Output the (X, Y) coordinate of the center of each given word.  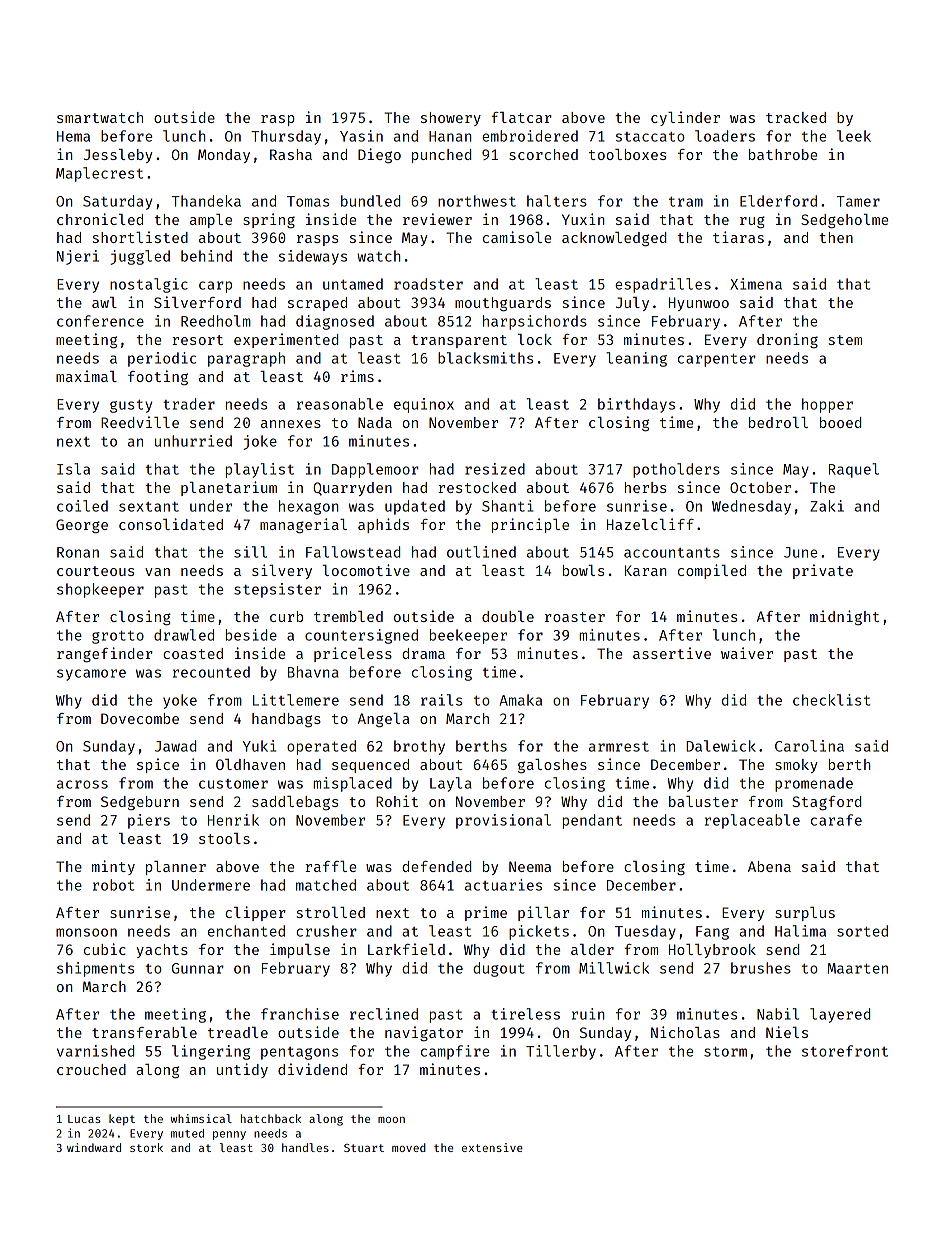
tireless (525, 1014)
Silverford (197, 302)
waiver (747, 653)
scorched (543, 154)
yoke (180, 701)
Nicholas (685, 1032)
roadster (428, 284)
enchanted (246, 931)
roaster (575, 617)
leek (854, 136)
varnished (95, 1051)
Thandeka (206, 201)
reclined (384, 1014)
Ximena (756, 284)
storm (725, 1052)
